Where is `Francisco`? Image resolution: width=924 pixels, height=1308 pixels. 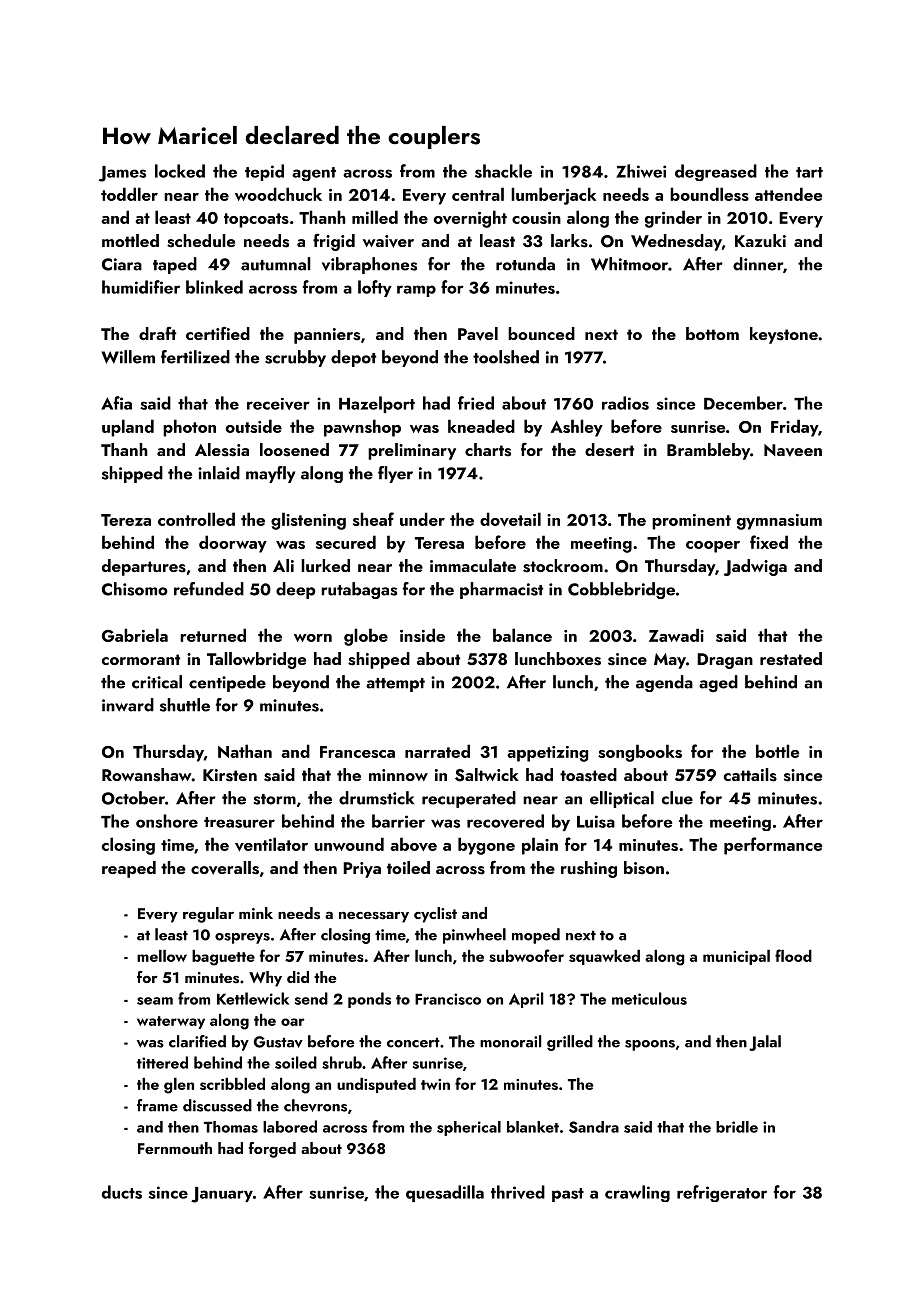 Francisco is located at coordinates (448, 999).
